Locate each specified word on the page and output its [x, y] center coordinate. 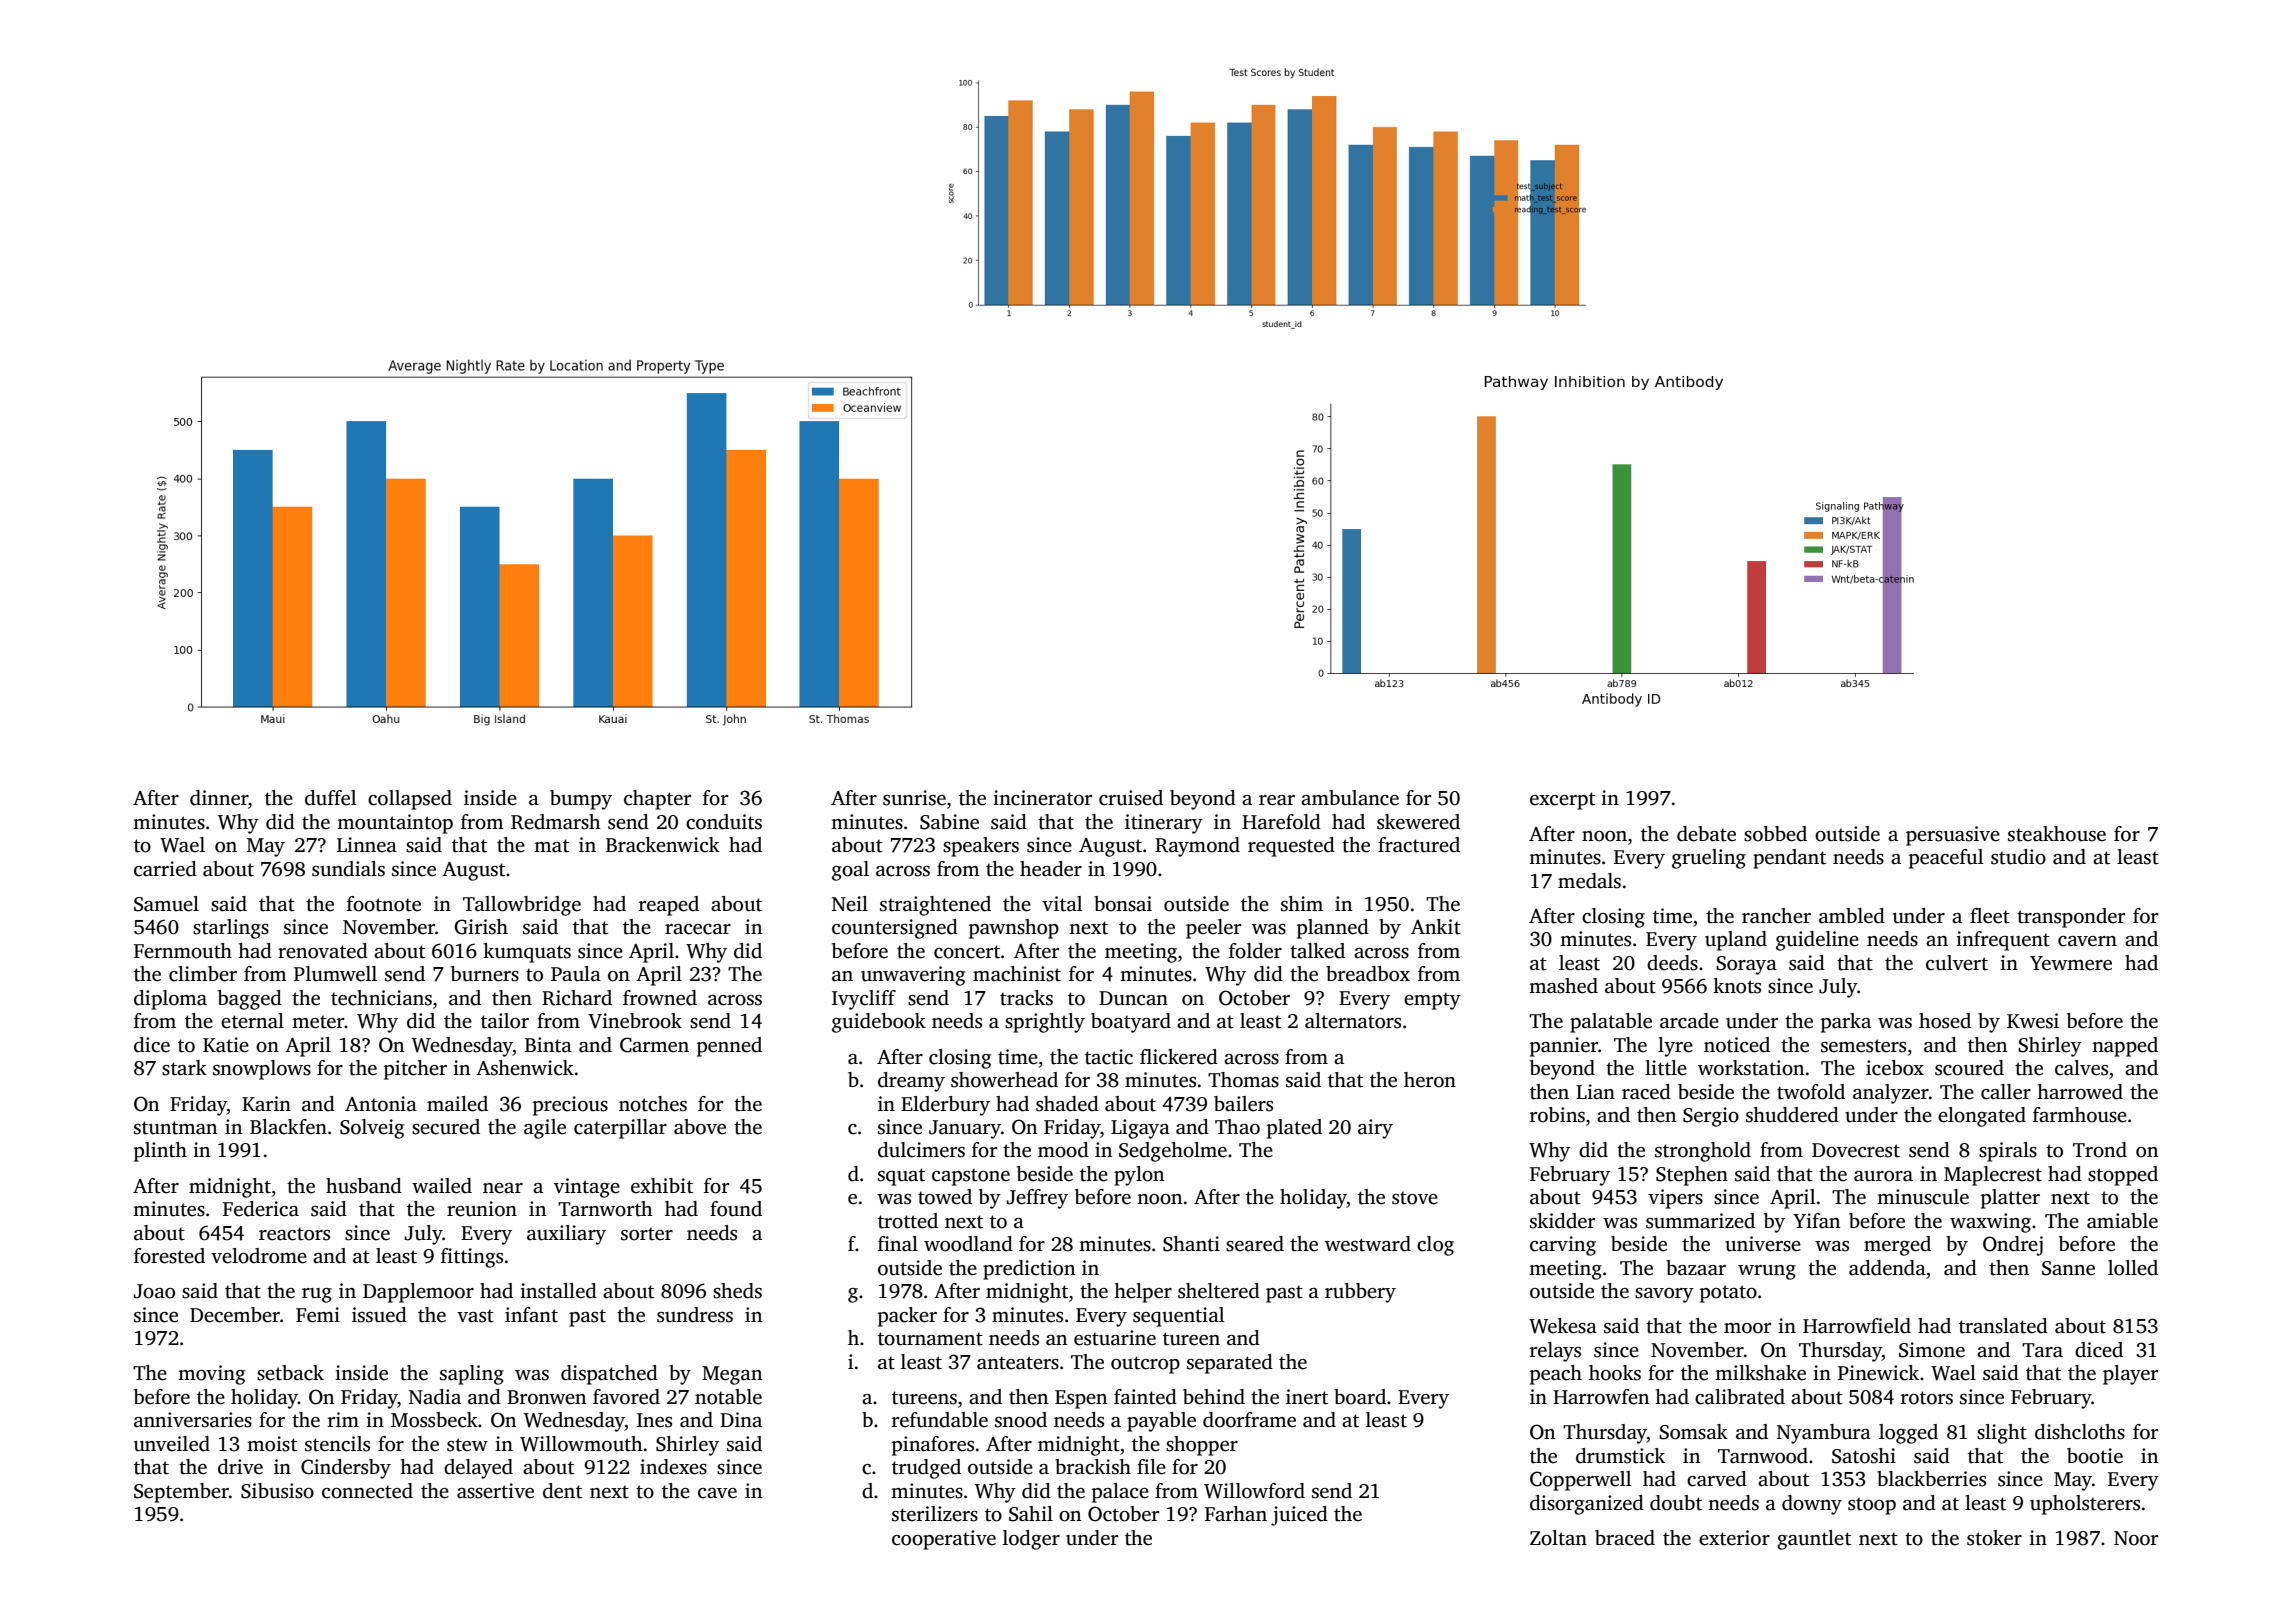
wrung [1767, 1272]
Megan [732, 1375]
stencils [337, 1444]
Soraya [1746, 965]
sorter [647, 1234]
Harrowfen [1601, 1397]
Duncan [1133, 998]
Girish [481, 927]
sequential [1179, 1317]
